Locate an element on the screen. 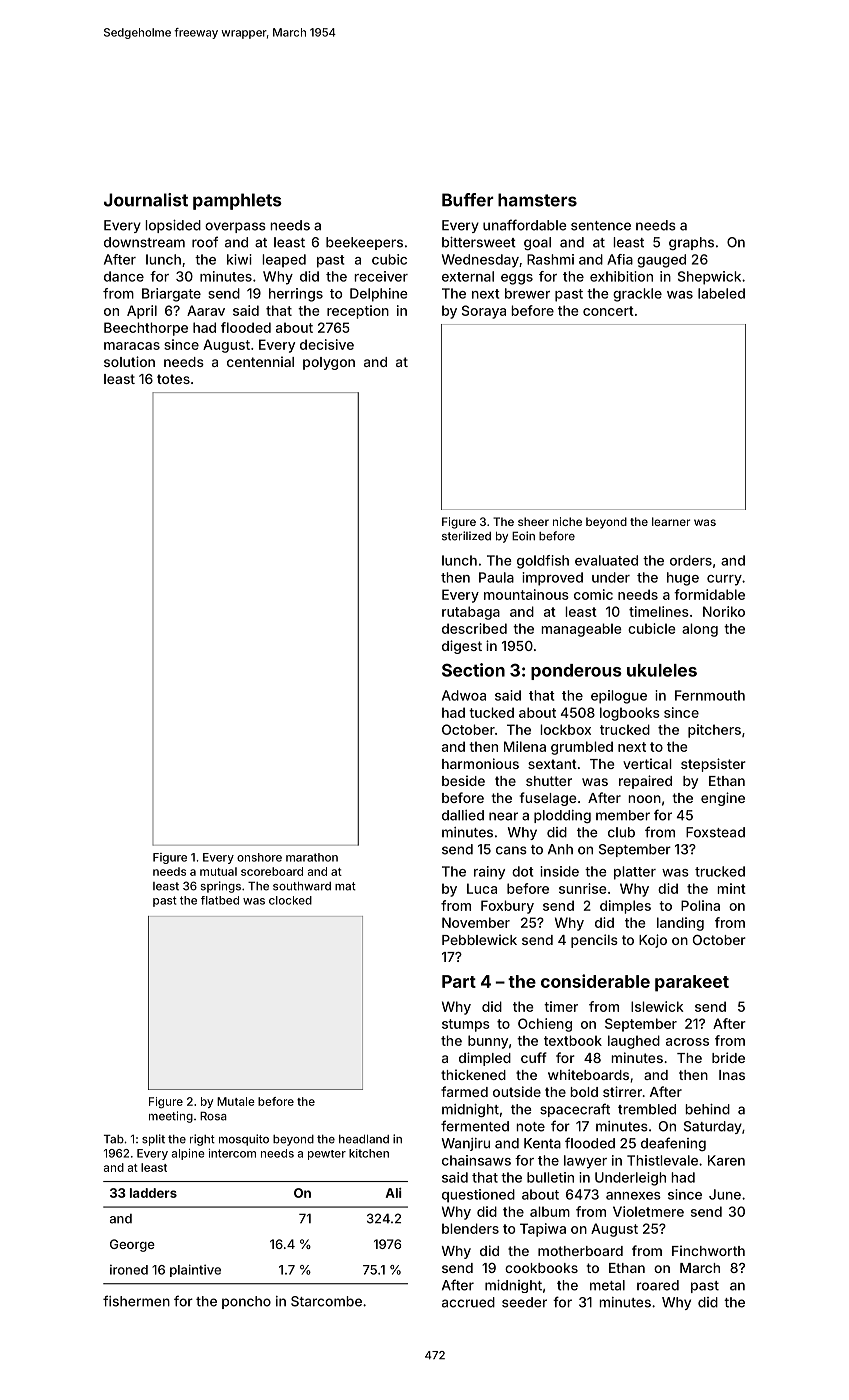 This screenshot has width=849, height=1400. Soraya is located at coordinates (484, 312).
